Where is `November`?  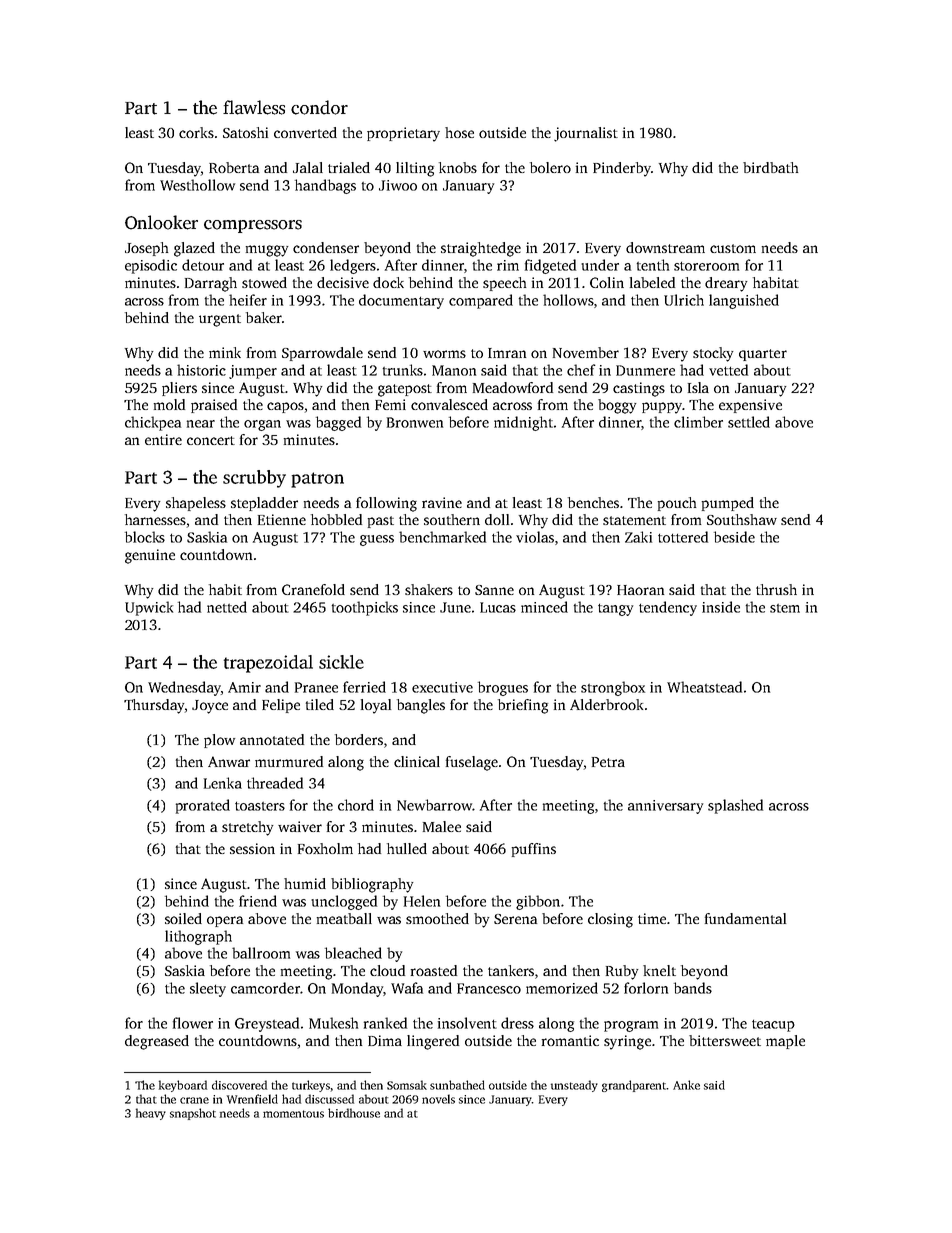 November is located at coordinates (586, 352).
